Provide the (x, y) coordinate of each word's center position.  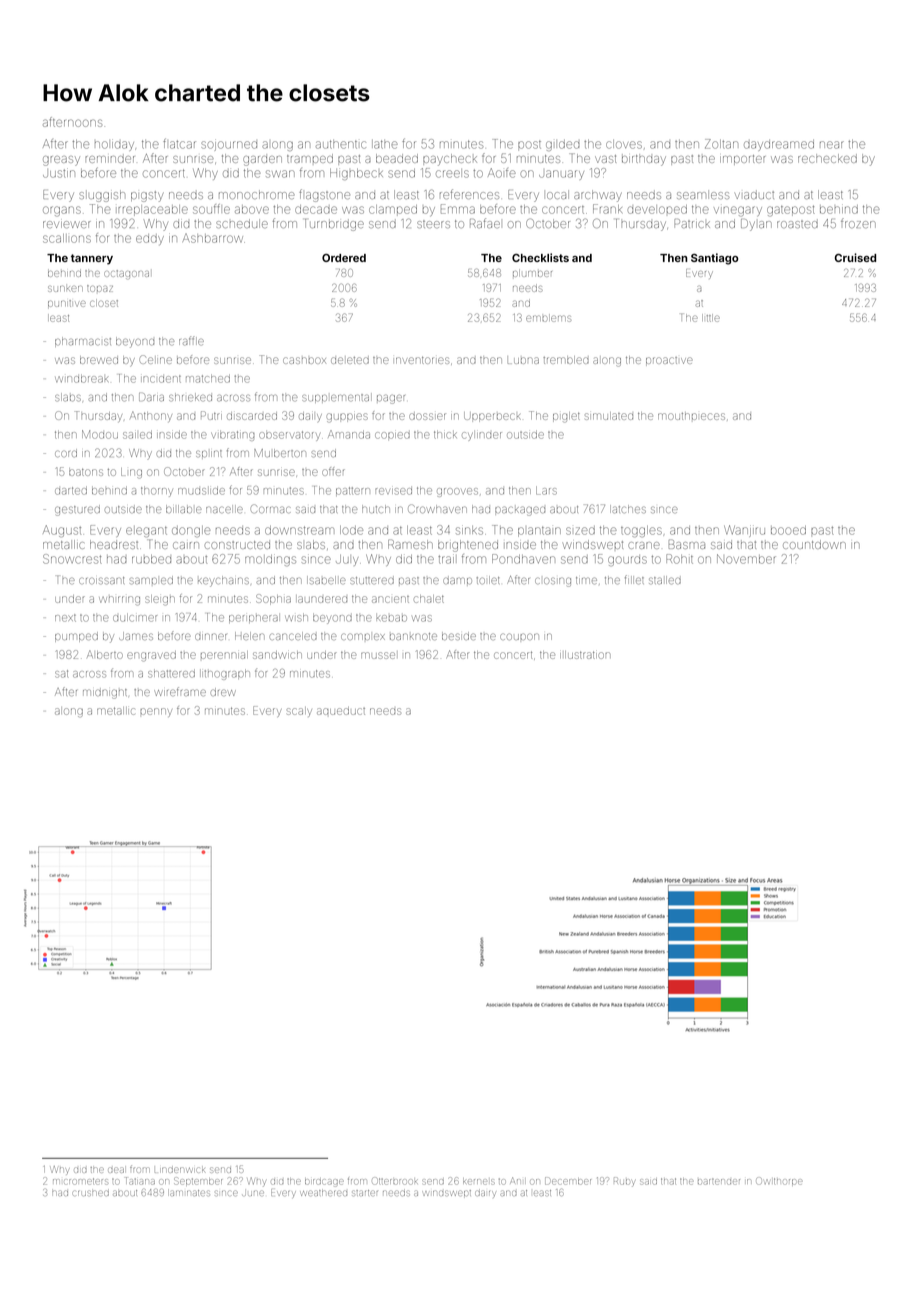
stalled (665, 580)
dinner (211, 636)
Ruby (624, 1182)
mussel (378, 655)
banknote (413, 636)
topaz (100, 288)
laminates (189, 1193)
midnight (105, 693)
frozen (858, 223)
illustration (584, 655)
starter (365, 1193)
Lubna (523, 360)
